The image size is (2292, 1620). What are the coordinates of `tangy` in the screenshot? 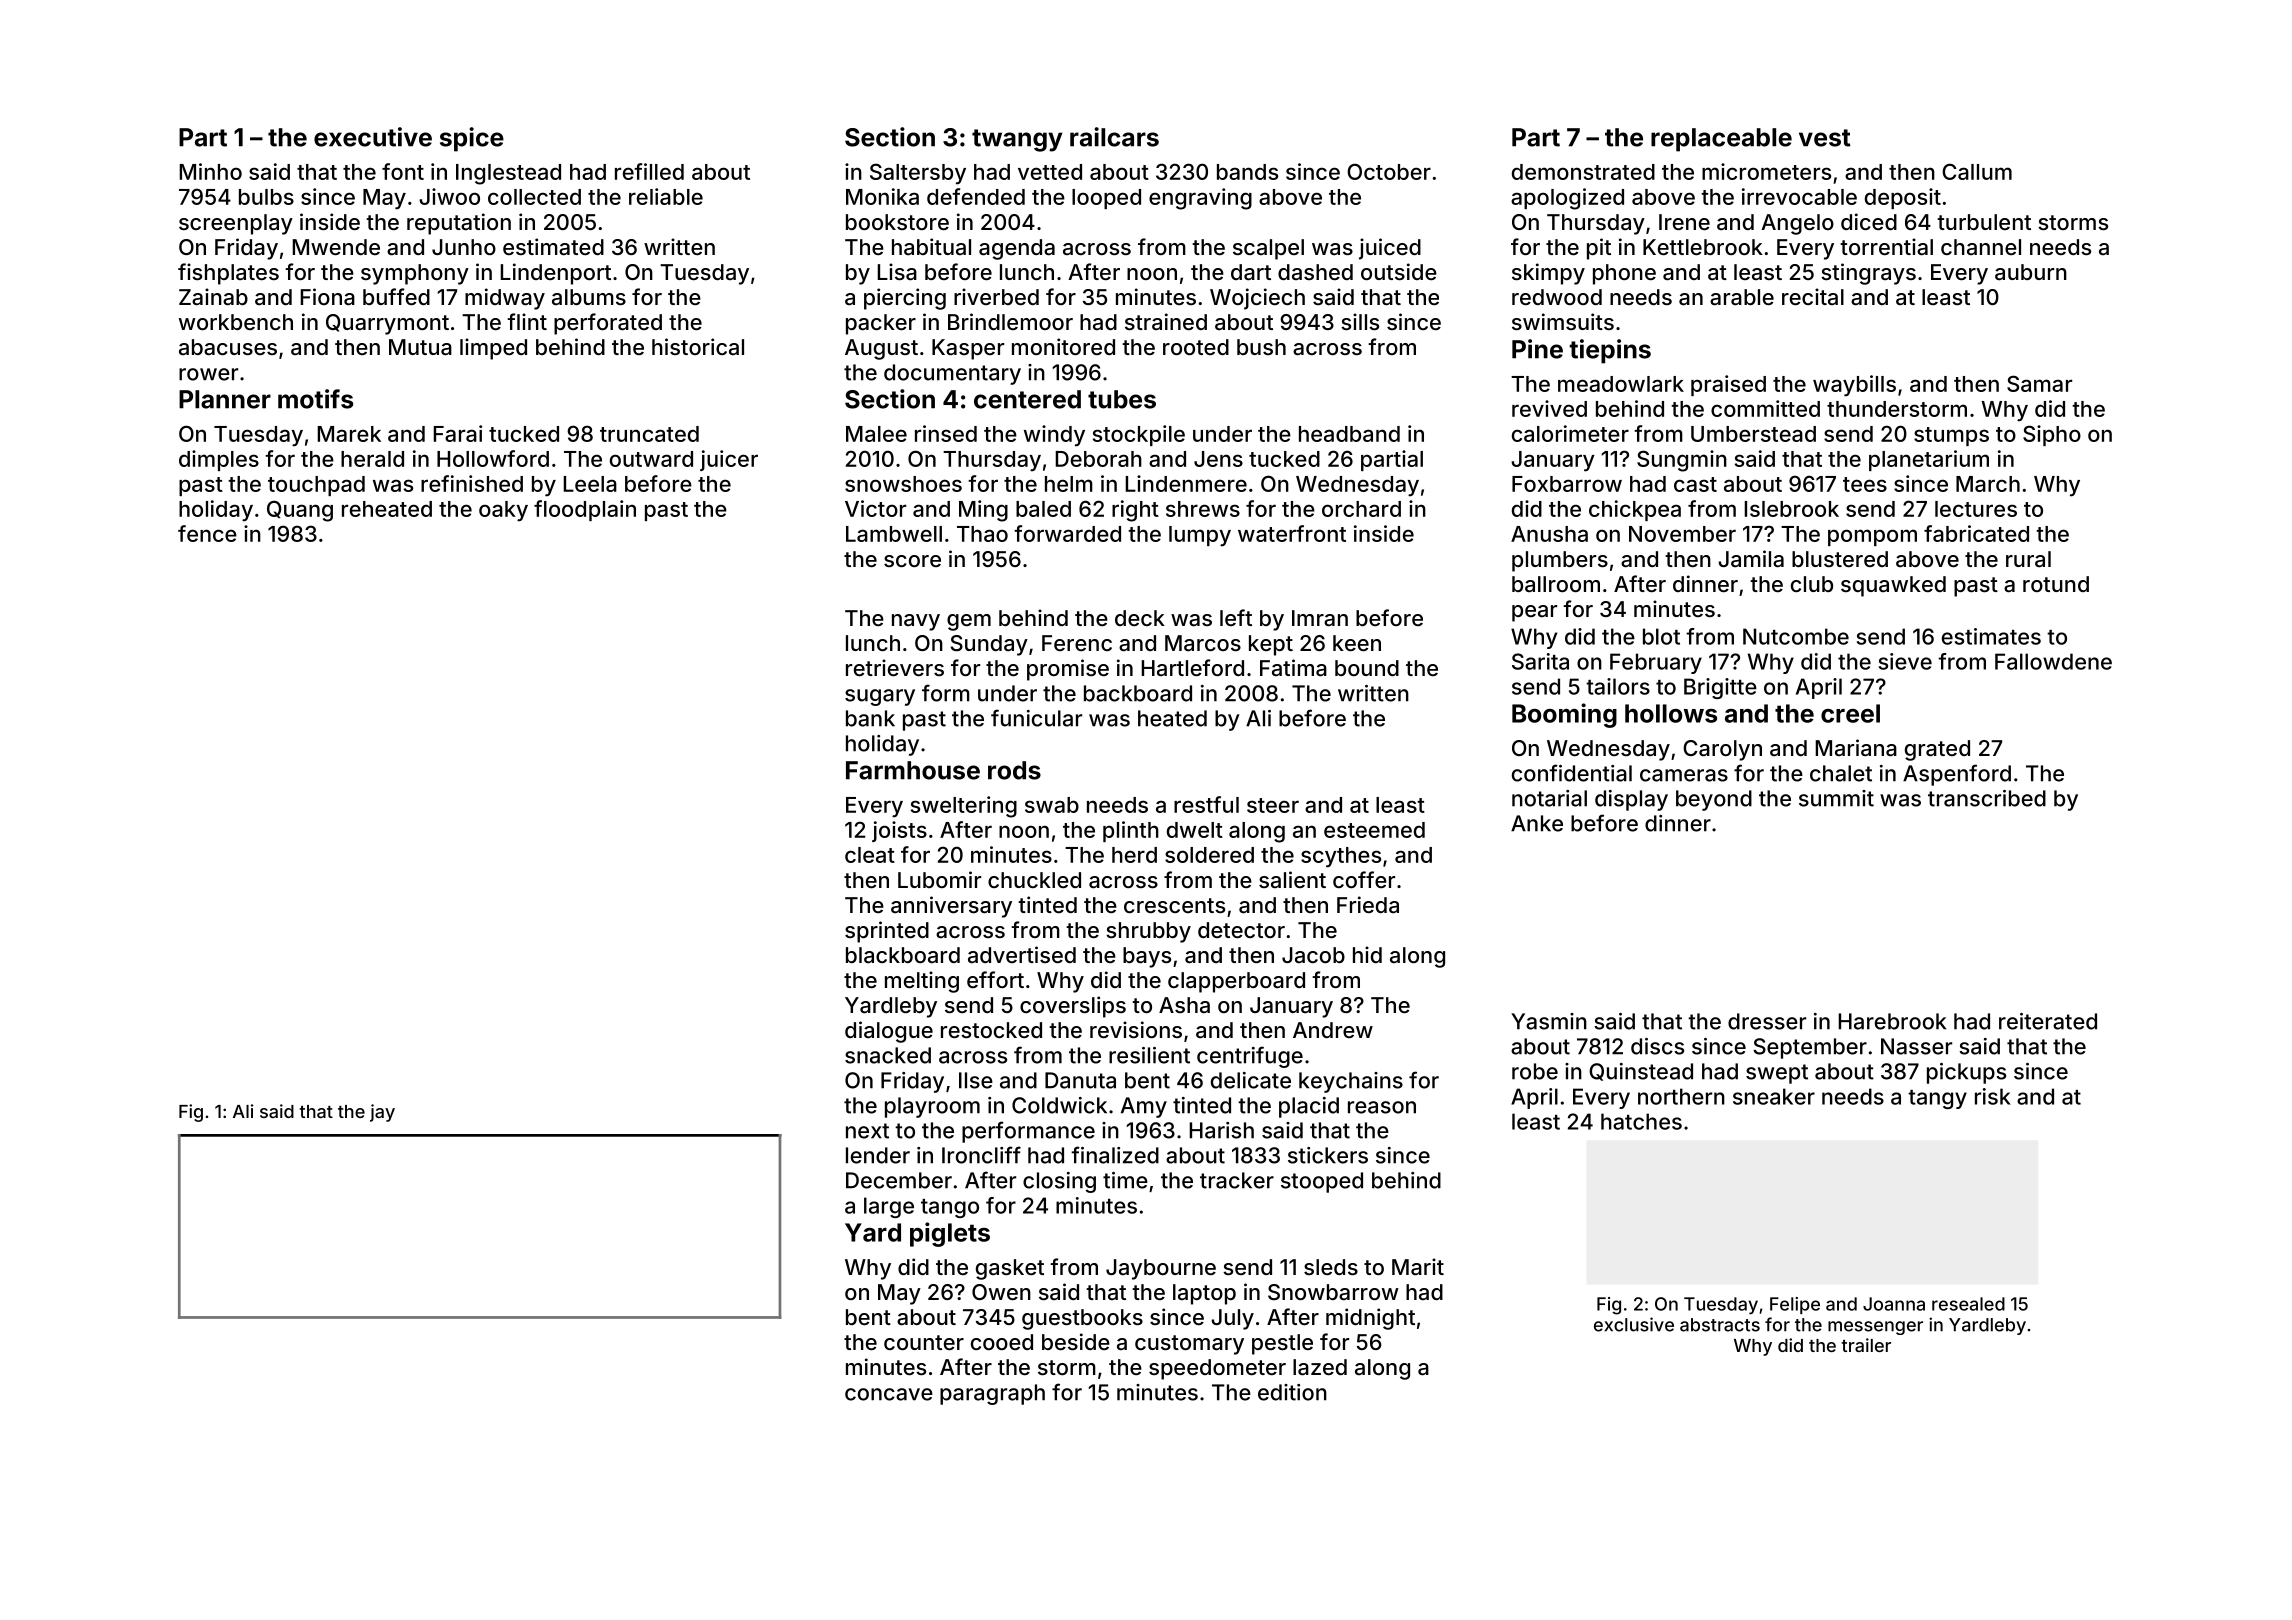 It's located at (1937, 1099).
